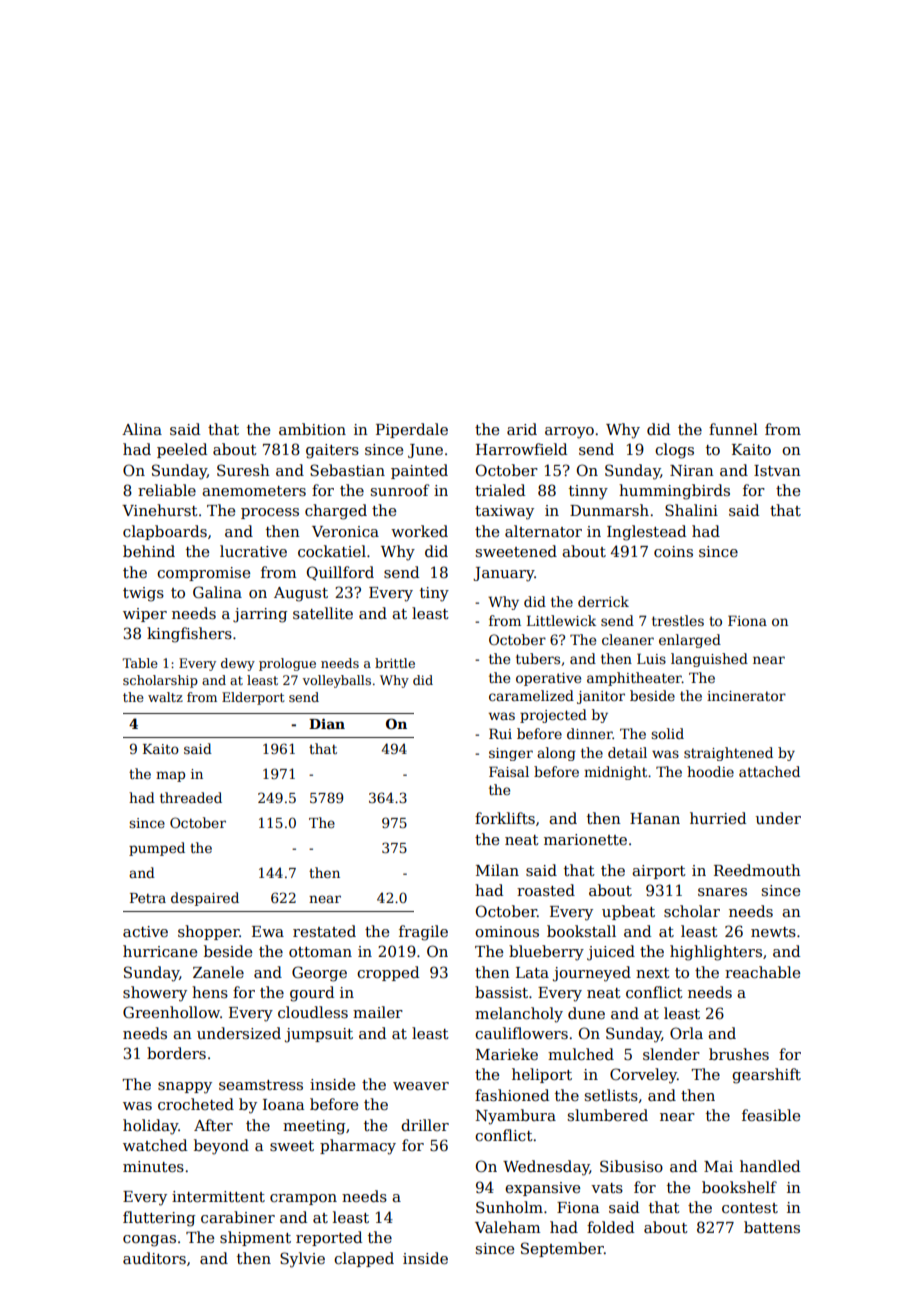 The width and height of the screenshot is (924, 1308). I want to click on June, so click(425, 451).
